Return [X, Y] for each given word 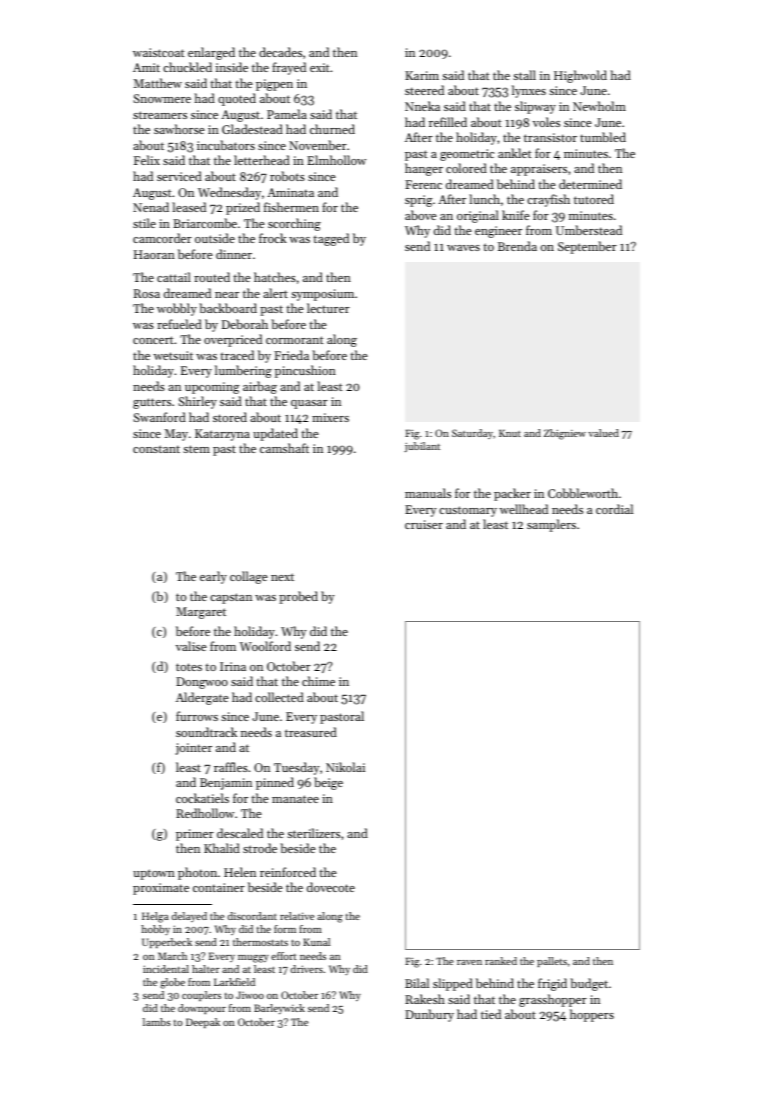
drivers [307, 969]
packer [512, 494]
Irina [233, 666]
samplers [551, 525]
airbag [260, 387]
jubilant [422, 447]
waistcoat [159, 52]
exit [320, 67]
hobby [155, 930]
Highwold [580, 76]
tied [491, 1014]
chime [318, 681]
